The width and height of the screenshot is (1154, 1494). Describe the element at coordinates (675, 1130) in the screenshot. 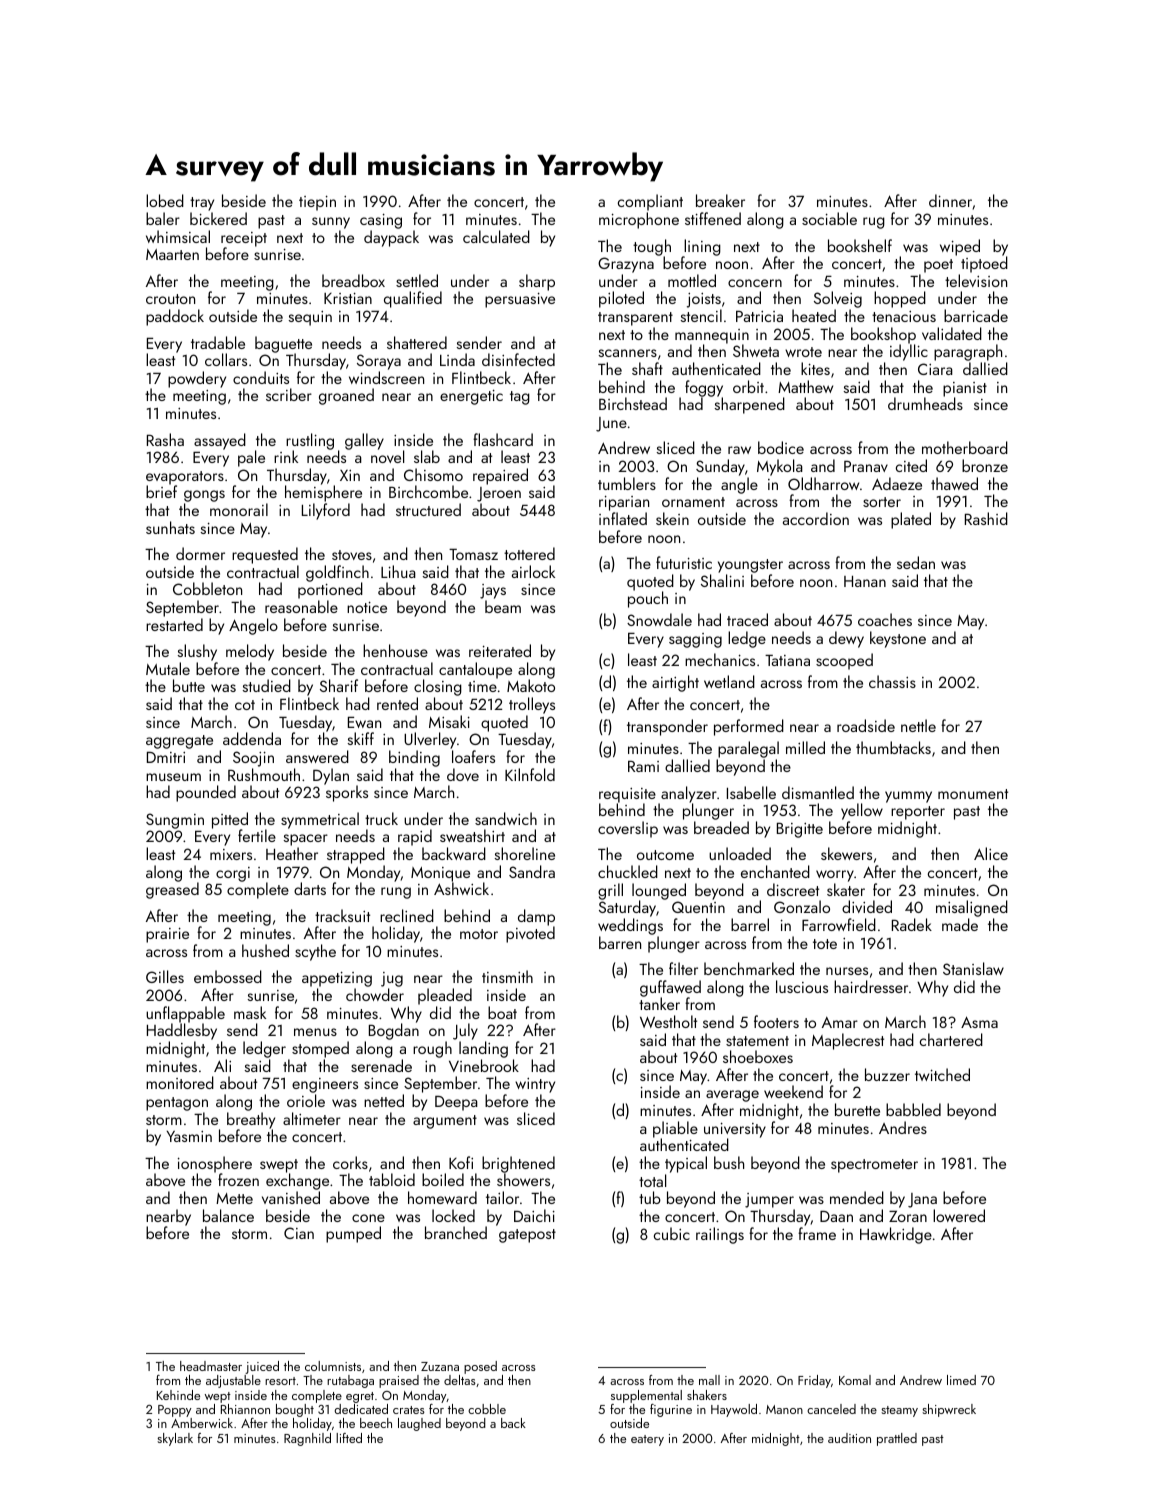

I see `pliable` at that location.
